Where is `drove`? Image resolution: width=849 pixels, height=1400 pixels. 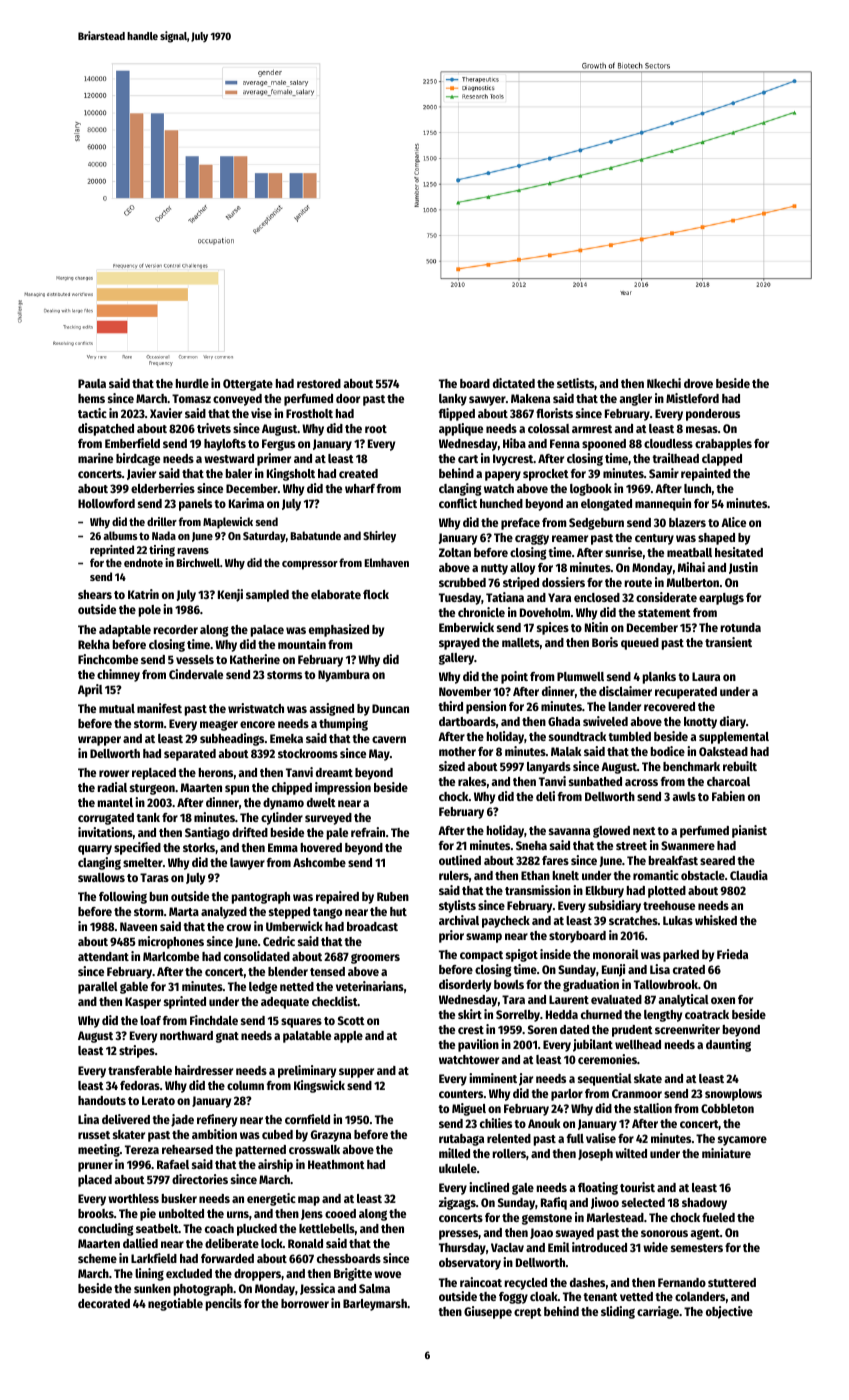 drove is located at coordinates (698, 383).
